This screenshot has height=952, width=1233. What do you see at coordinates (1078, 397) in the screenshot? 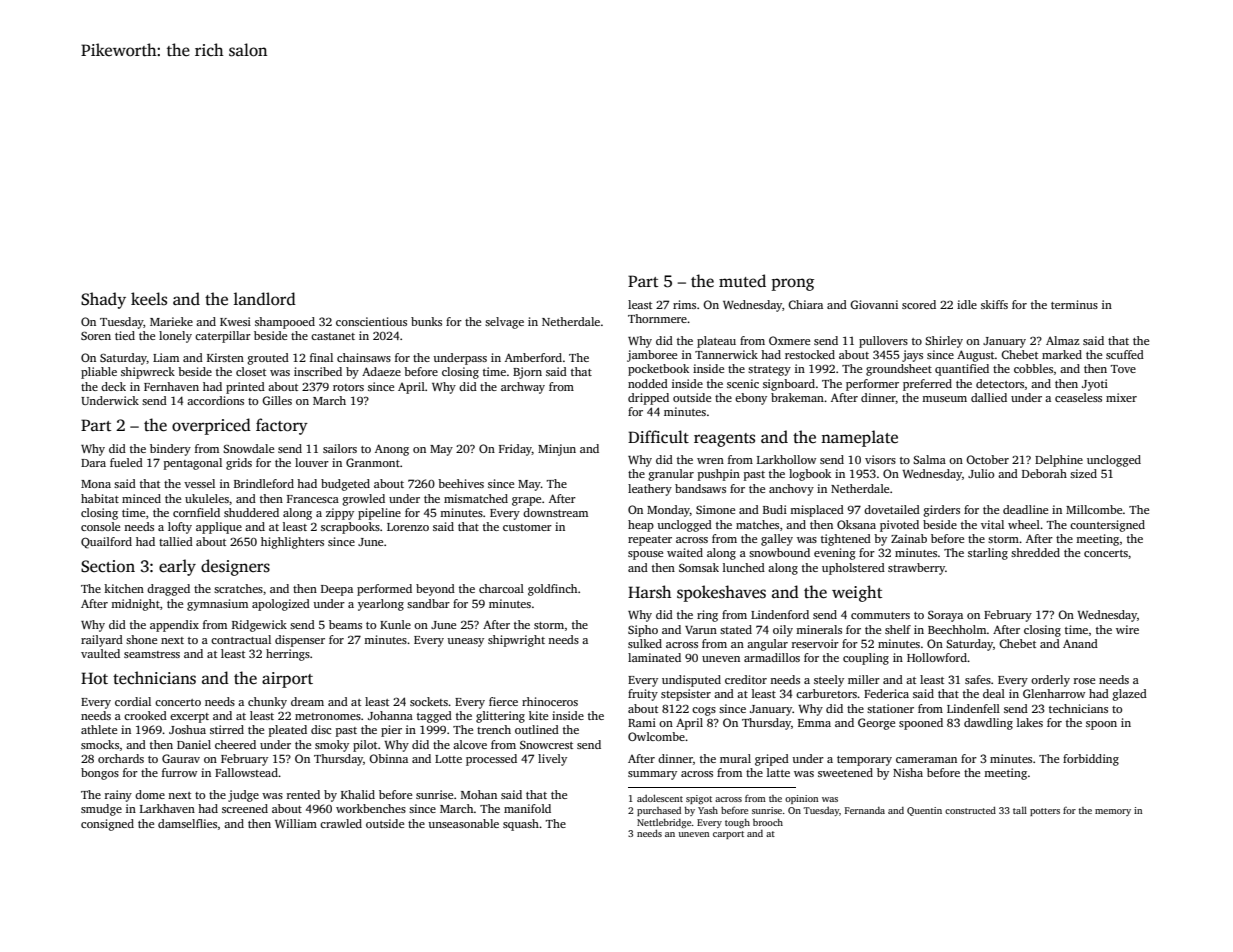
I see `ceaseless` at bounding box center [1078, 397].
